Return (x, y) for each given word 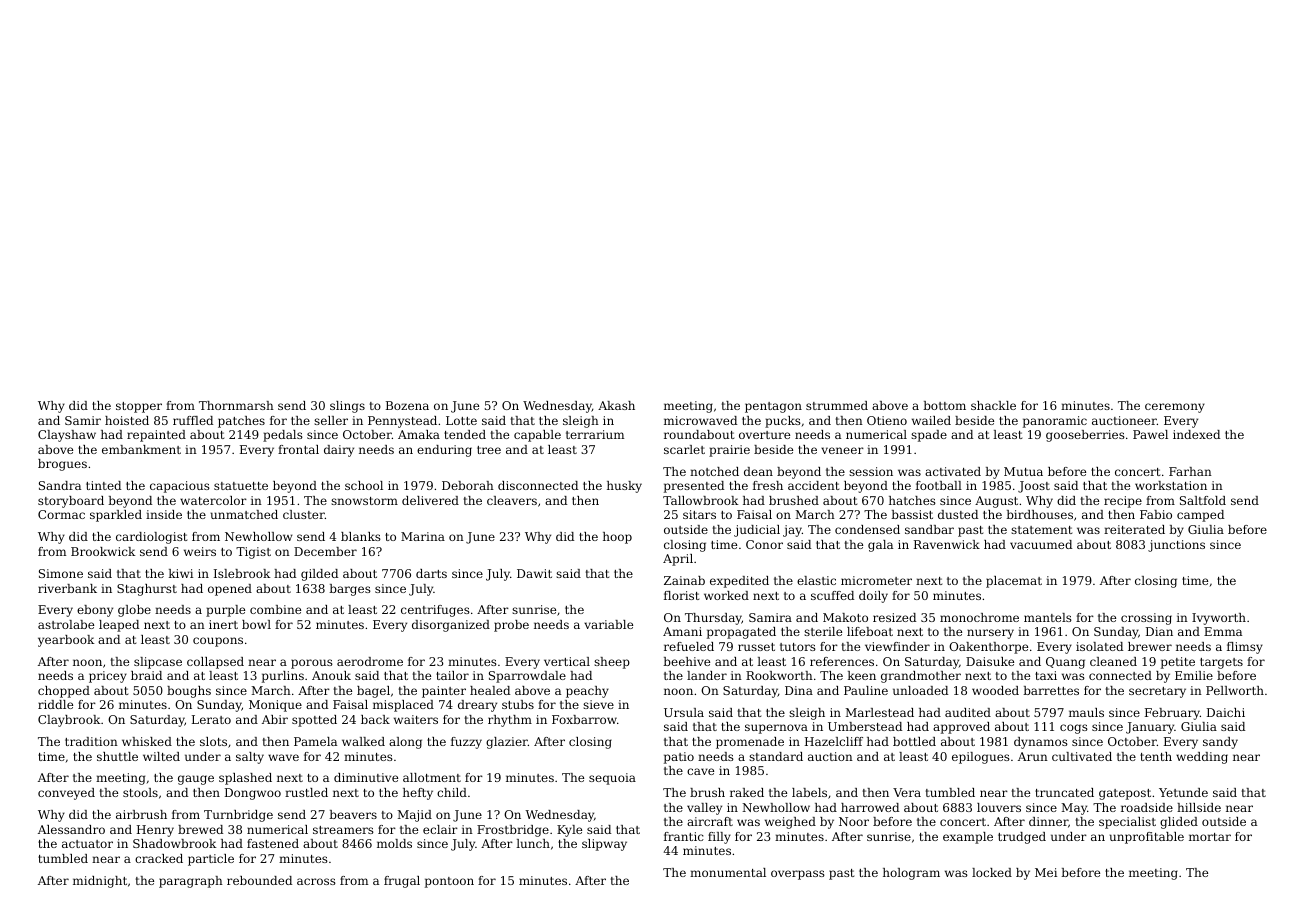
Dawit (534, 573)
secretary (1157, 692)
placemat (1014, 582)
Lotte (461, 420)
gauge (196, 780)
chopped (64, 692)
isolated (1099, 646)
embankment (141, 449)
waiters (416, 719)
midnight (100, 882)
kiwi (181, 573)
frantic (684, 836)
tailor (452, 675)
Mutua (1023, 471)
